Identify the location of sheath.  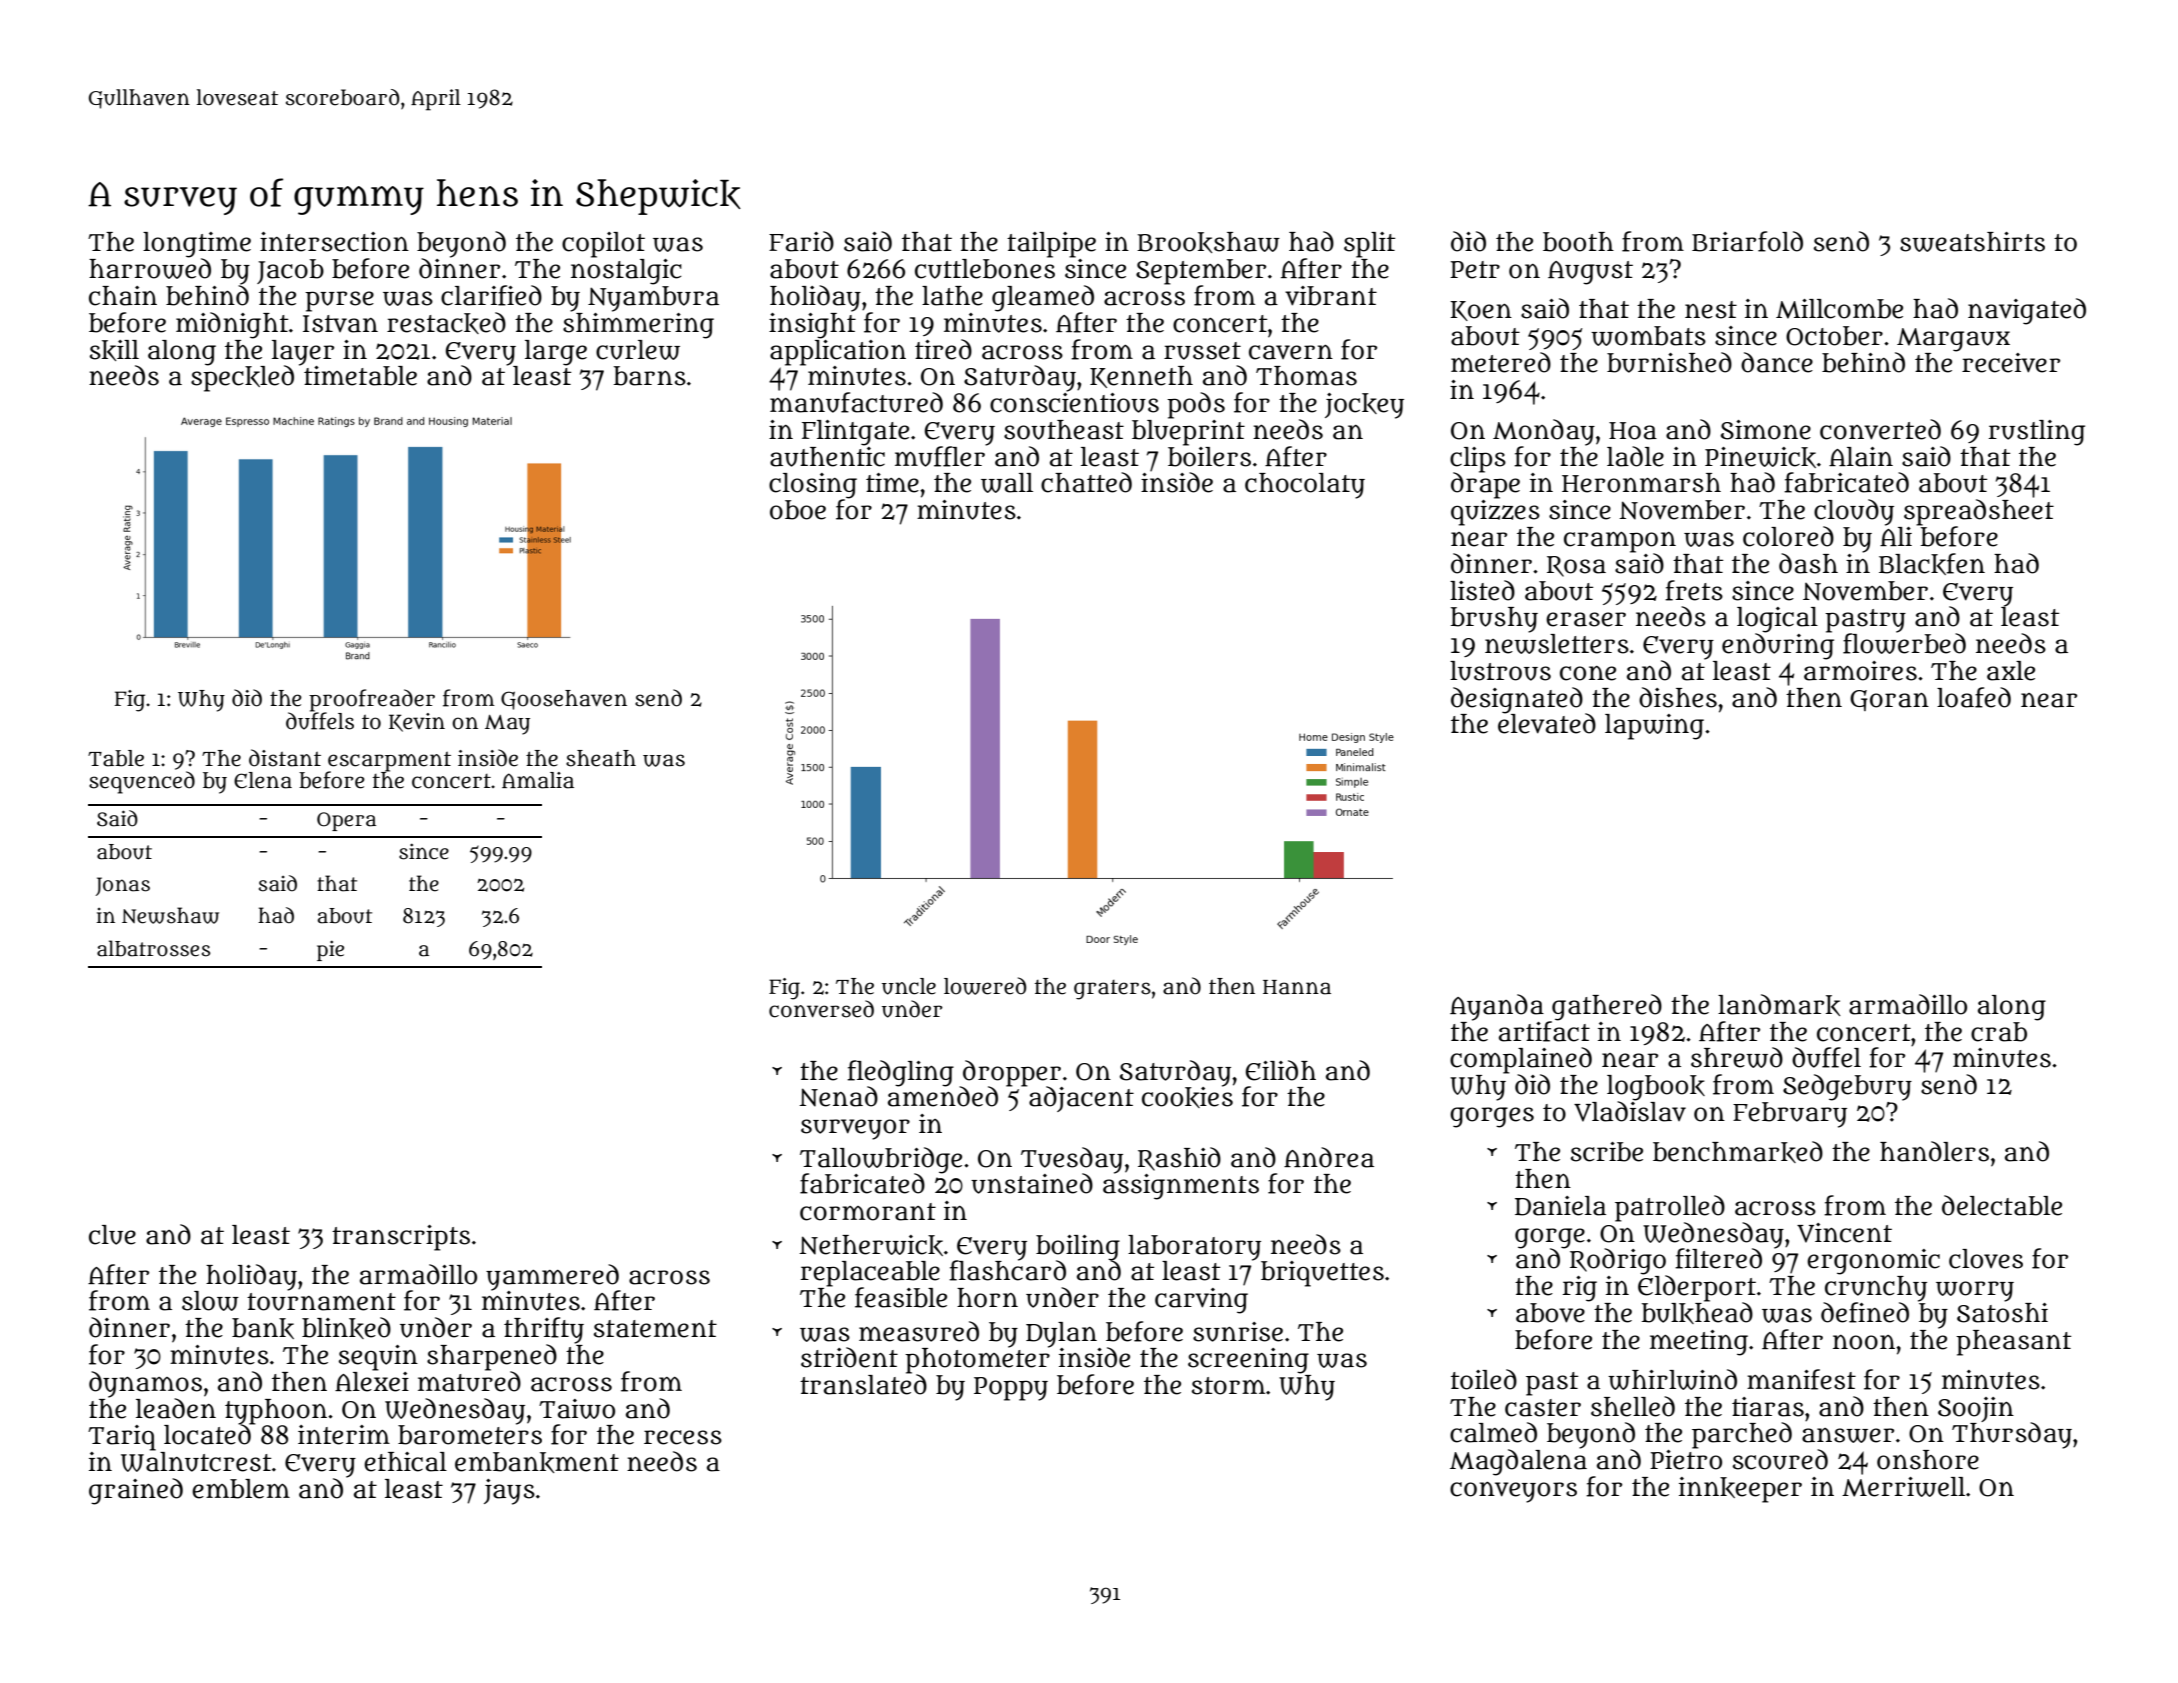
(601, 758).
